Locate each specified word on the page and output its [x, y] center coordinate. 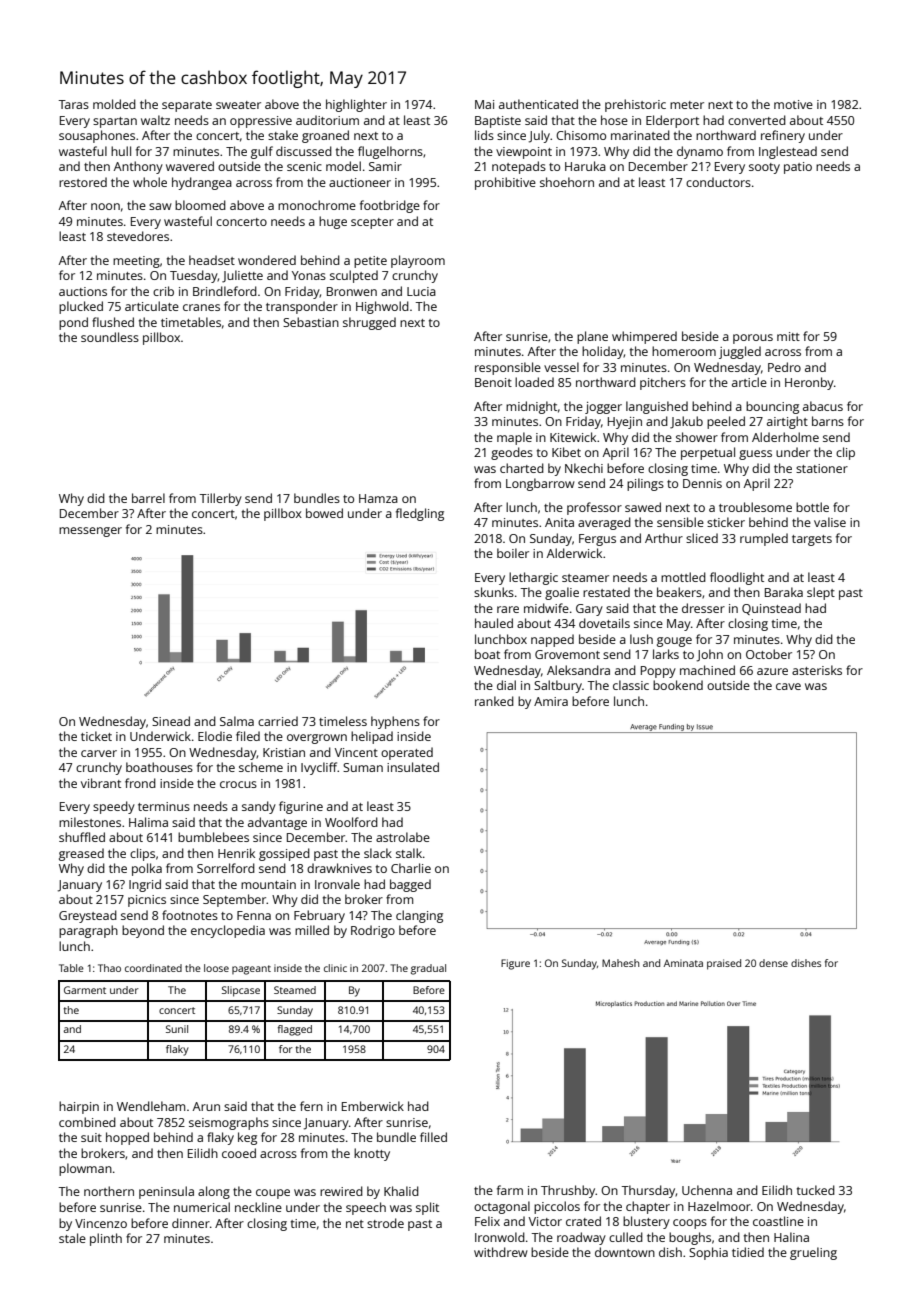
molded [114, 104]
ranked [494, 701]
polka [147, 869]
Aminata [683, 963]
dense [773, 963]
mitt [788, 336]
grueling [813, 1253]
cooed [239, 1153]
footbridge [390, 206]
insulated [413, 767]
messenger [90, 532]
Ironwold [500, 1237]
